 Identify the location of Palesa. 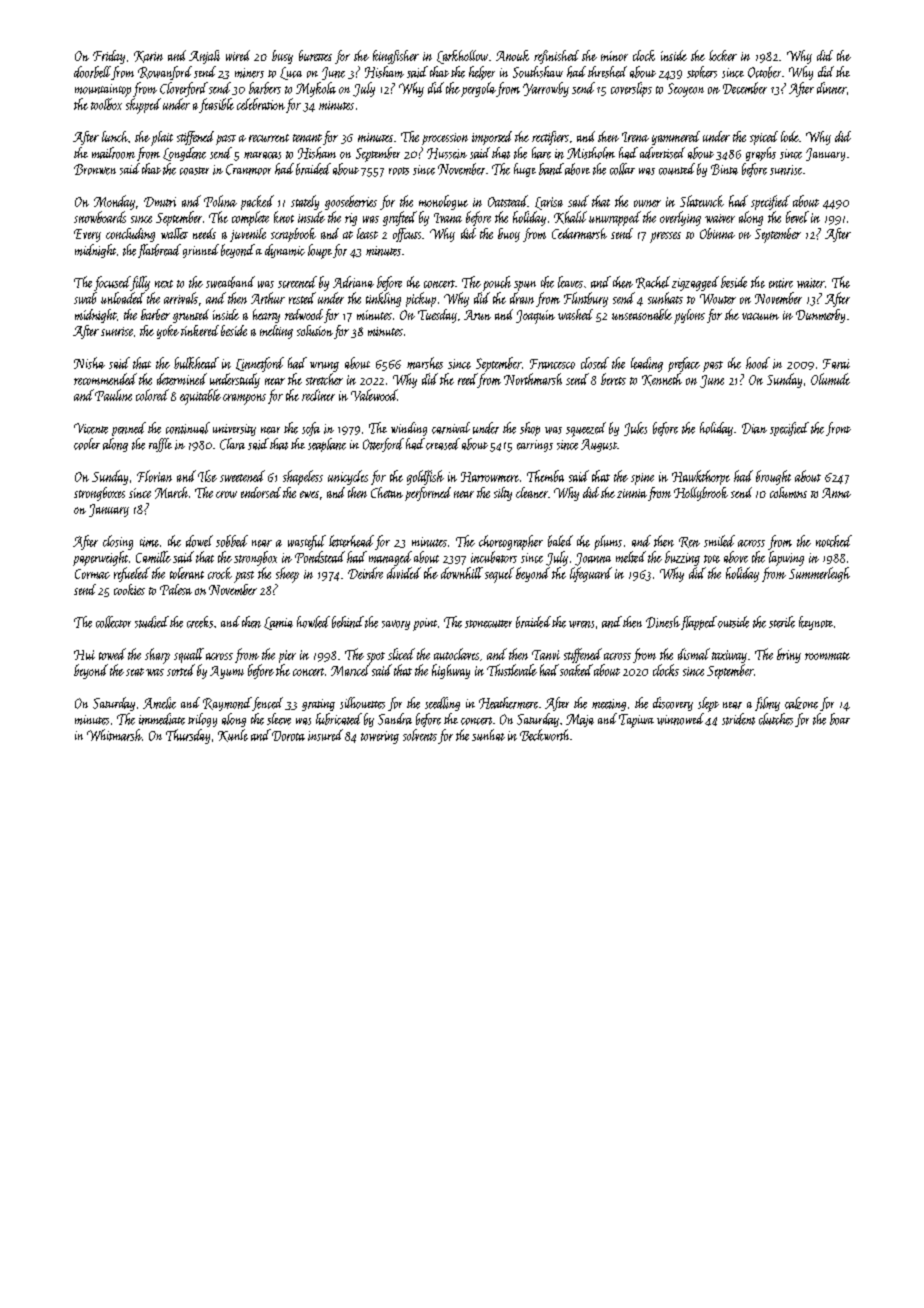
(176, 589).
